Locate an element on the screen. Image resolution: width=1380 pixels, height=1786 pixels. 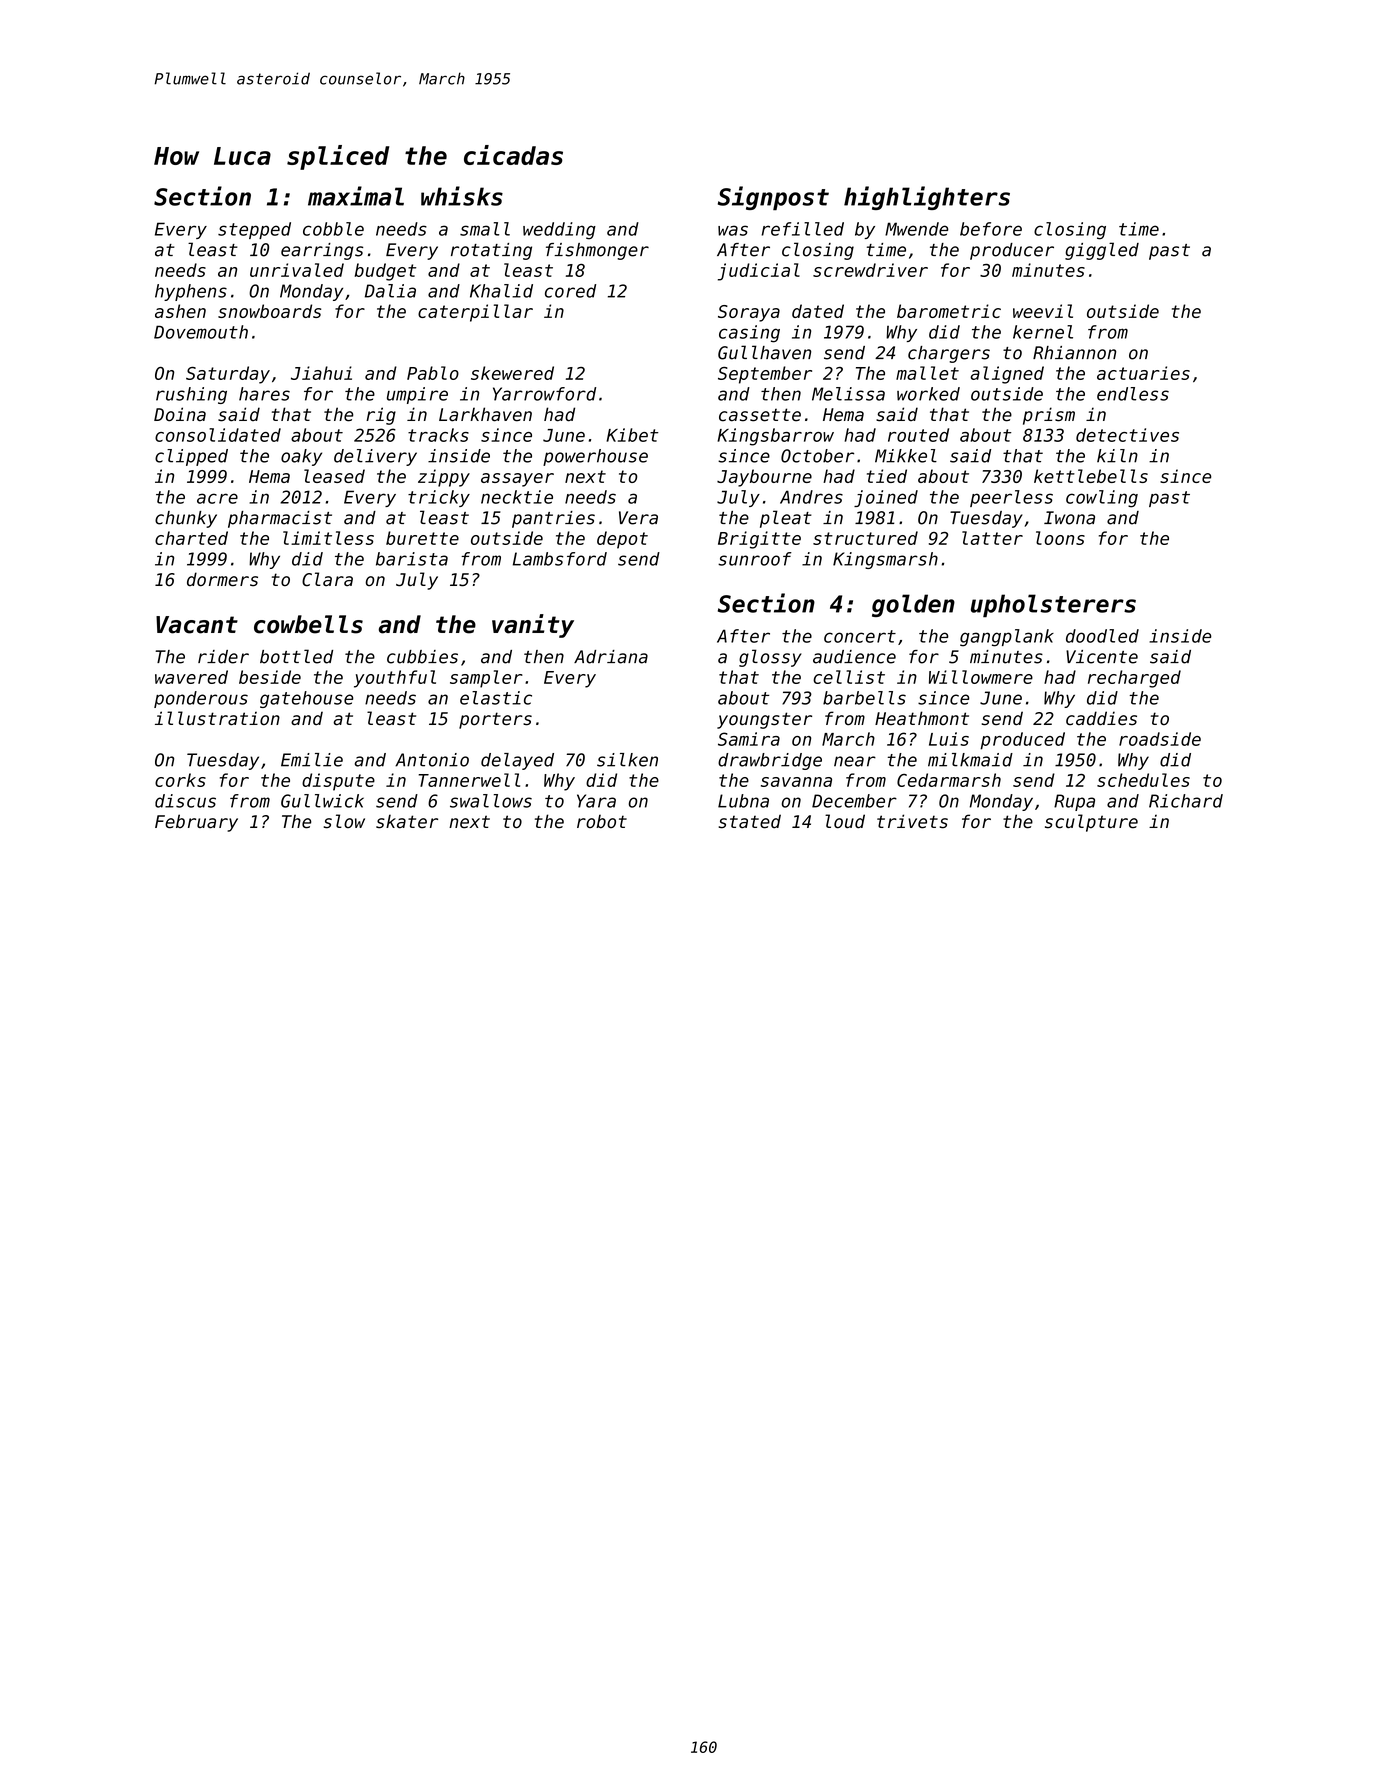
maximal is located at coordinates (356, 196).
